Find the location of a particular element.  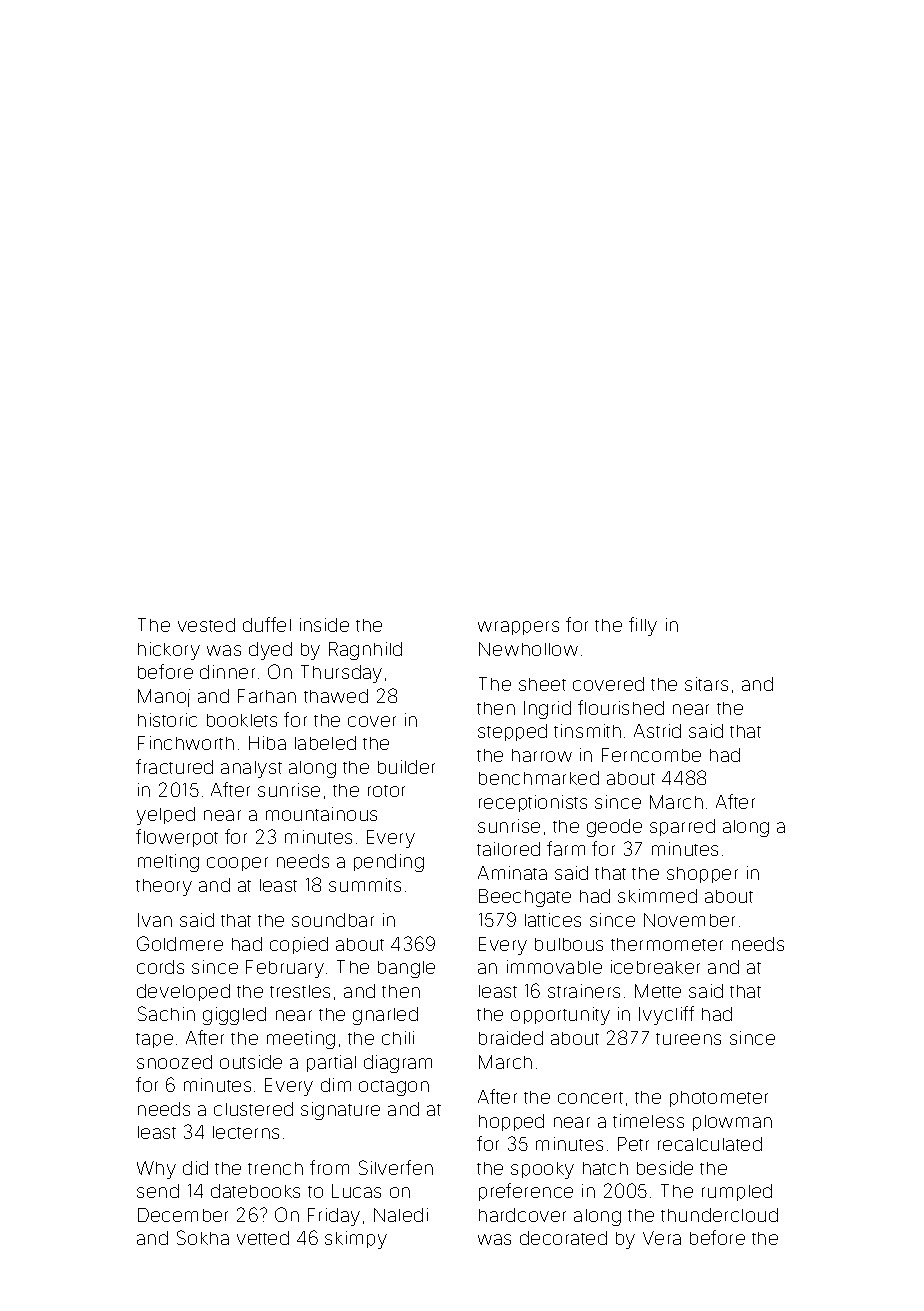

lecterns is located at coordinates (246, 1132).
